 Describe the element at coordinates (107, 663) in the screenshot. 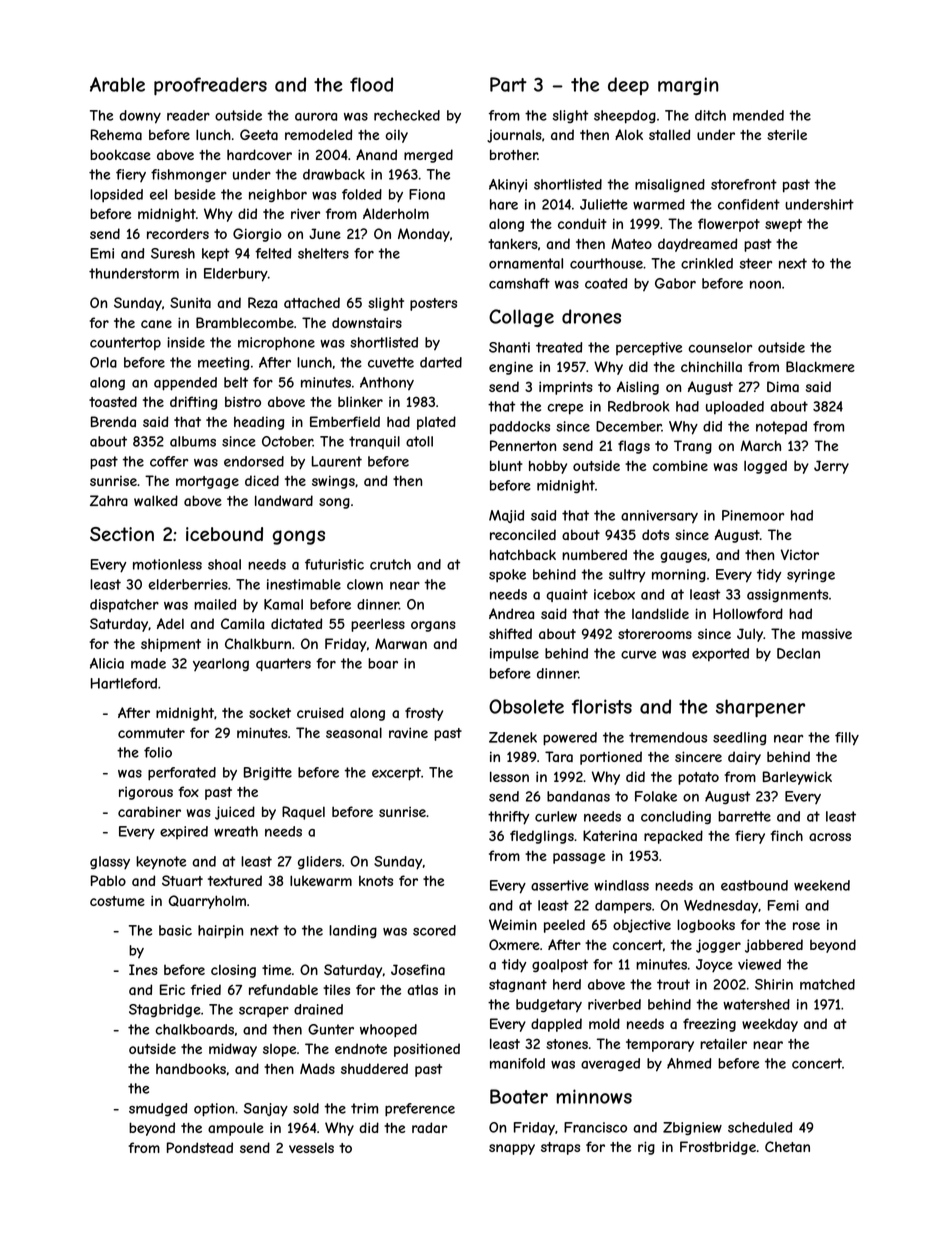

I see `Alicia` at that location.
